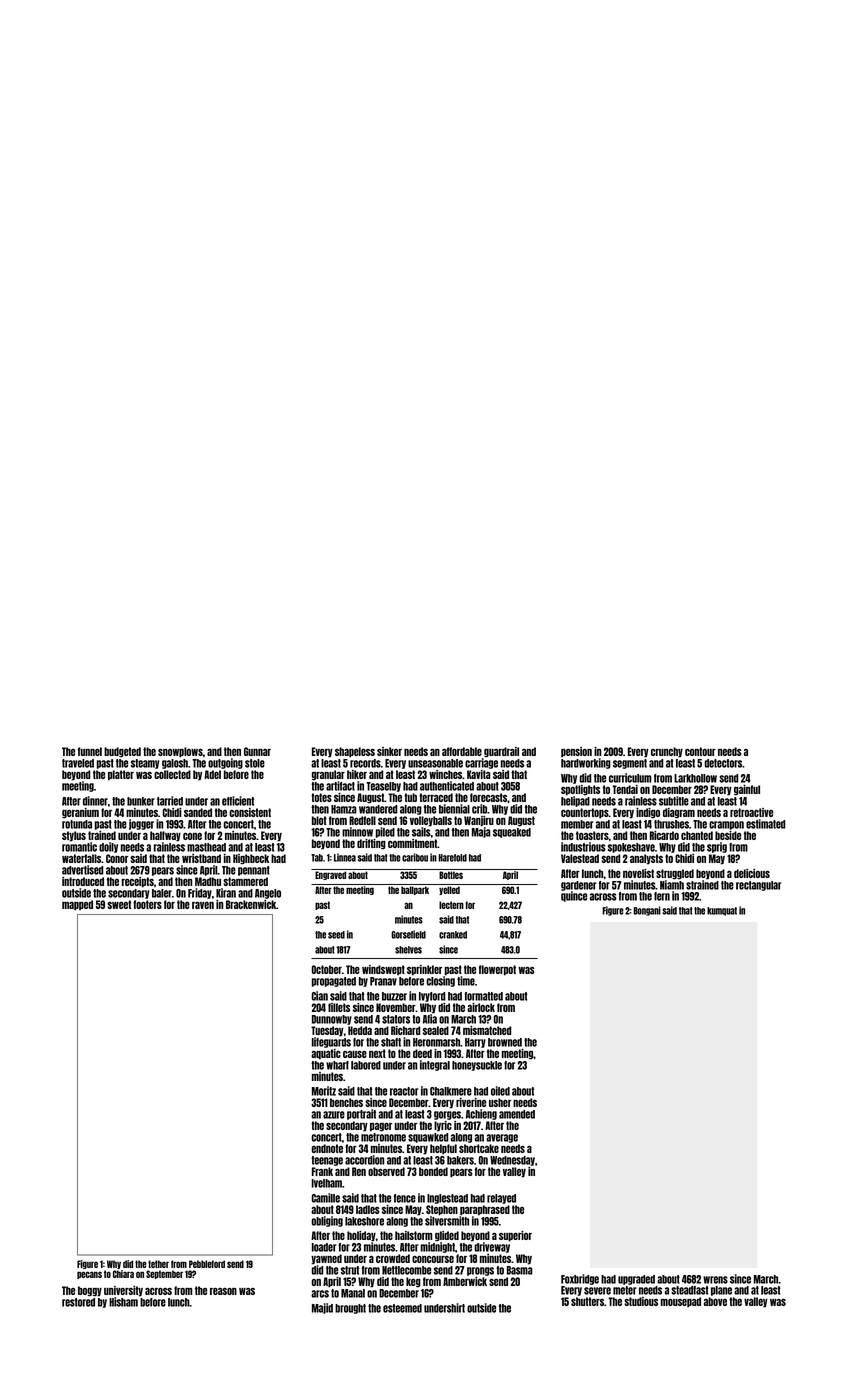 This screenshot has height=1400, width=849. Describe the element at coordinates (180, 752) in the screenshot. I see `snowplows` at that location.
